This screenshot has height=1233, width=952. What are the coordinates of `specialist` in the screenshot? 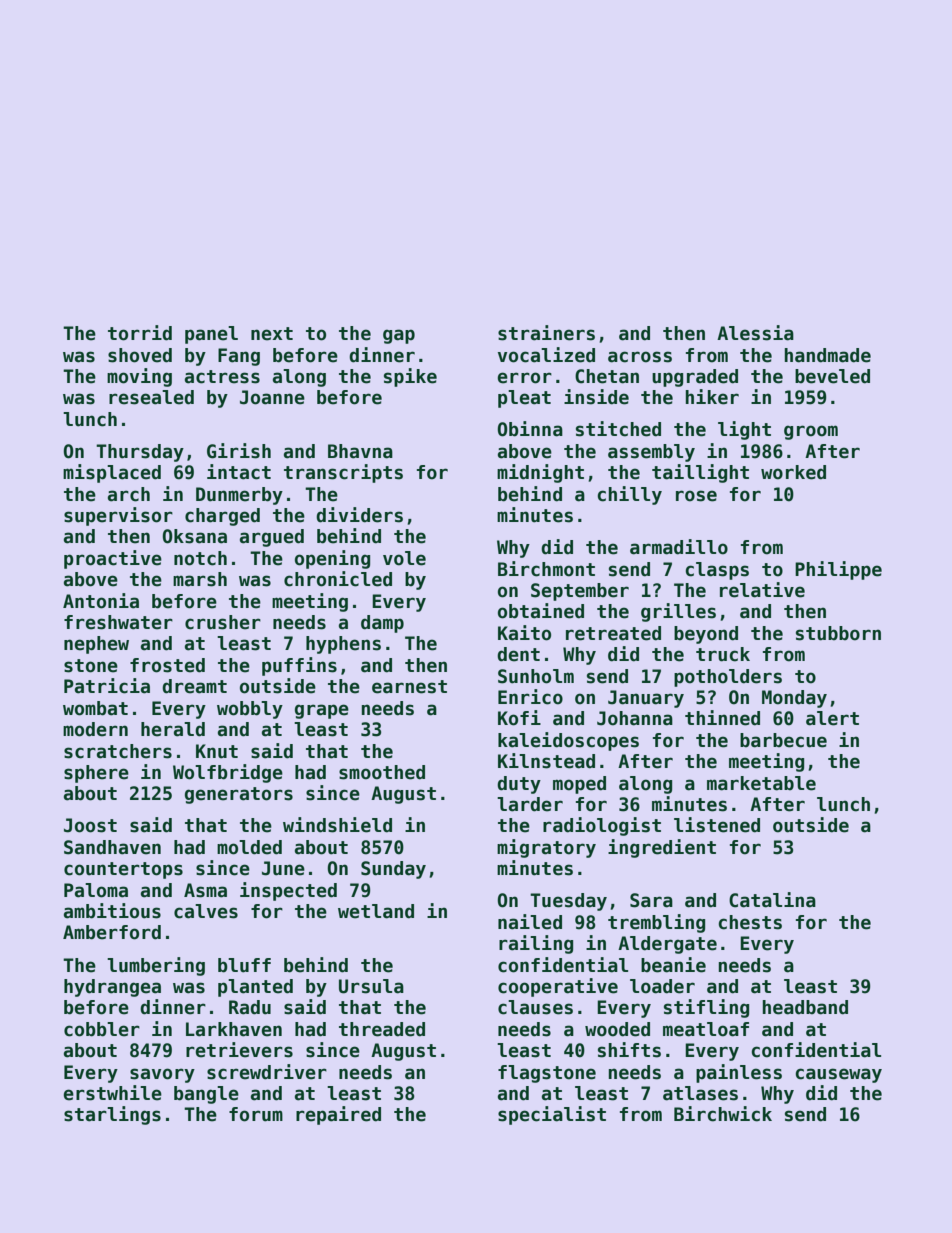 It's located at (552, 1115).
